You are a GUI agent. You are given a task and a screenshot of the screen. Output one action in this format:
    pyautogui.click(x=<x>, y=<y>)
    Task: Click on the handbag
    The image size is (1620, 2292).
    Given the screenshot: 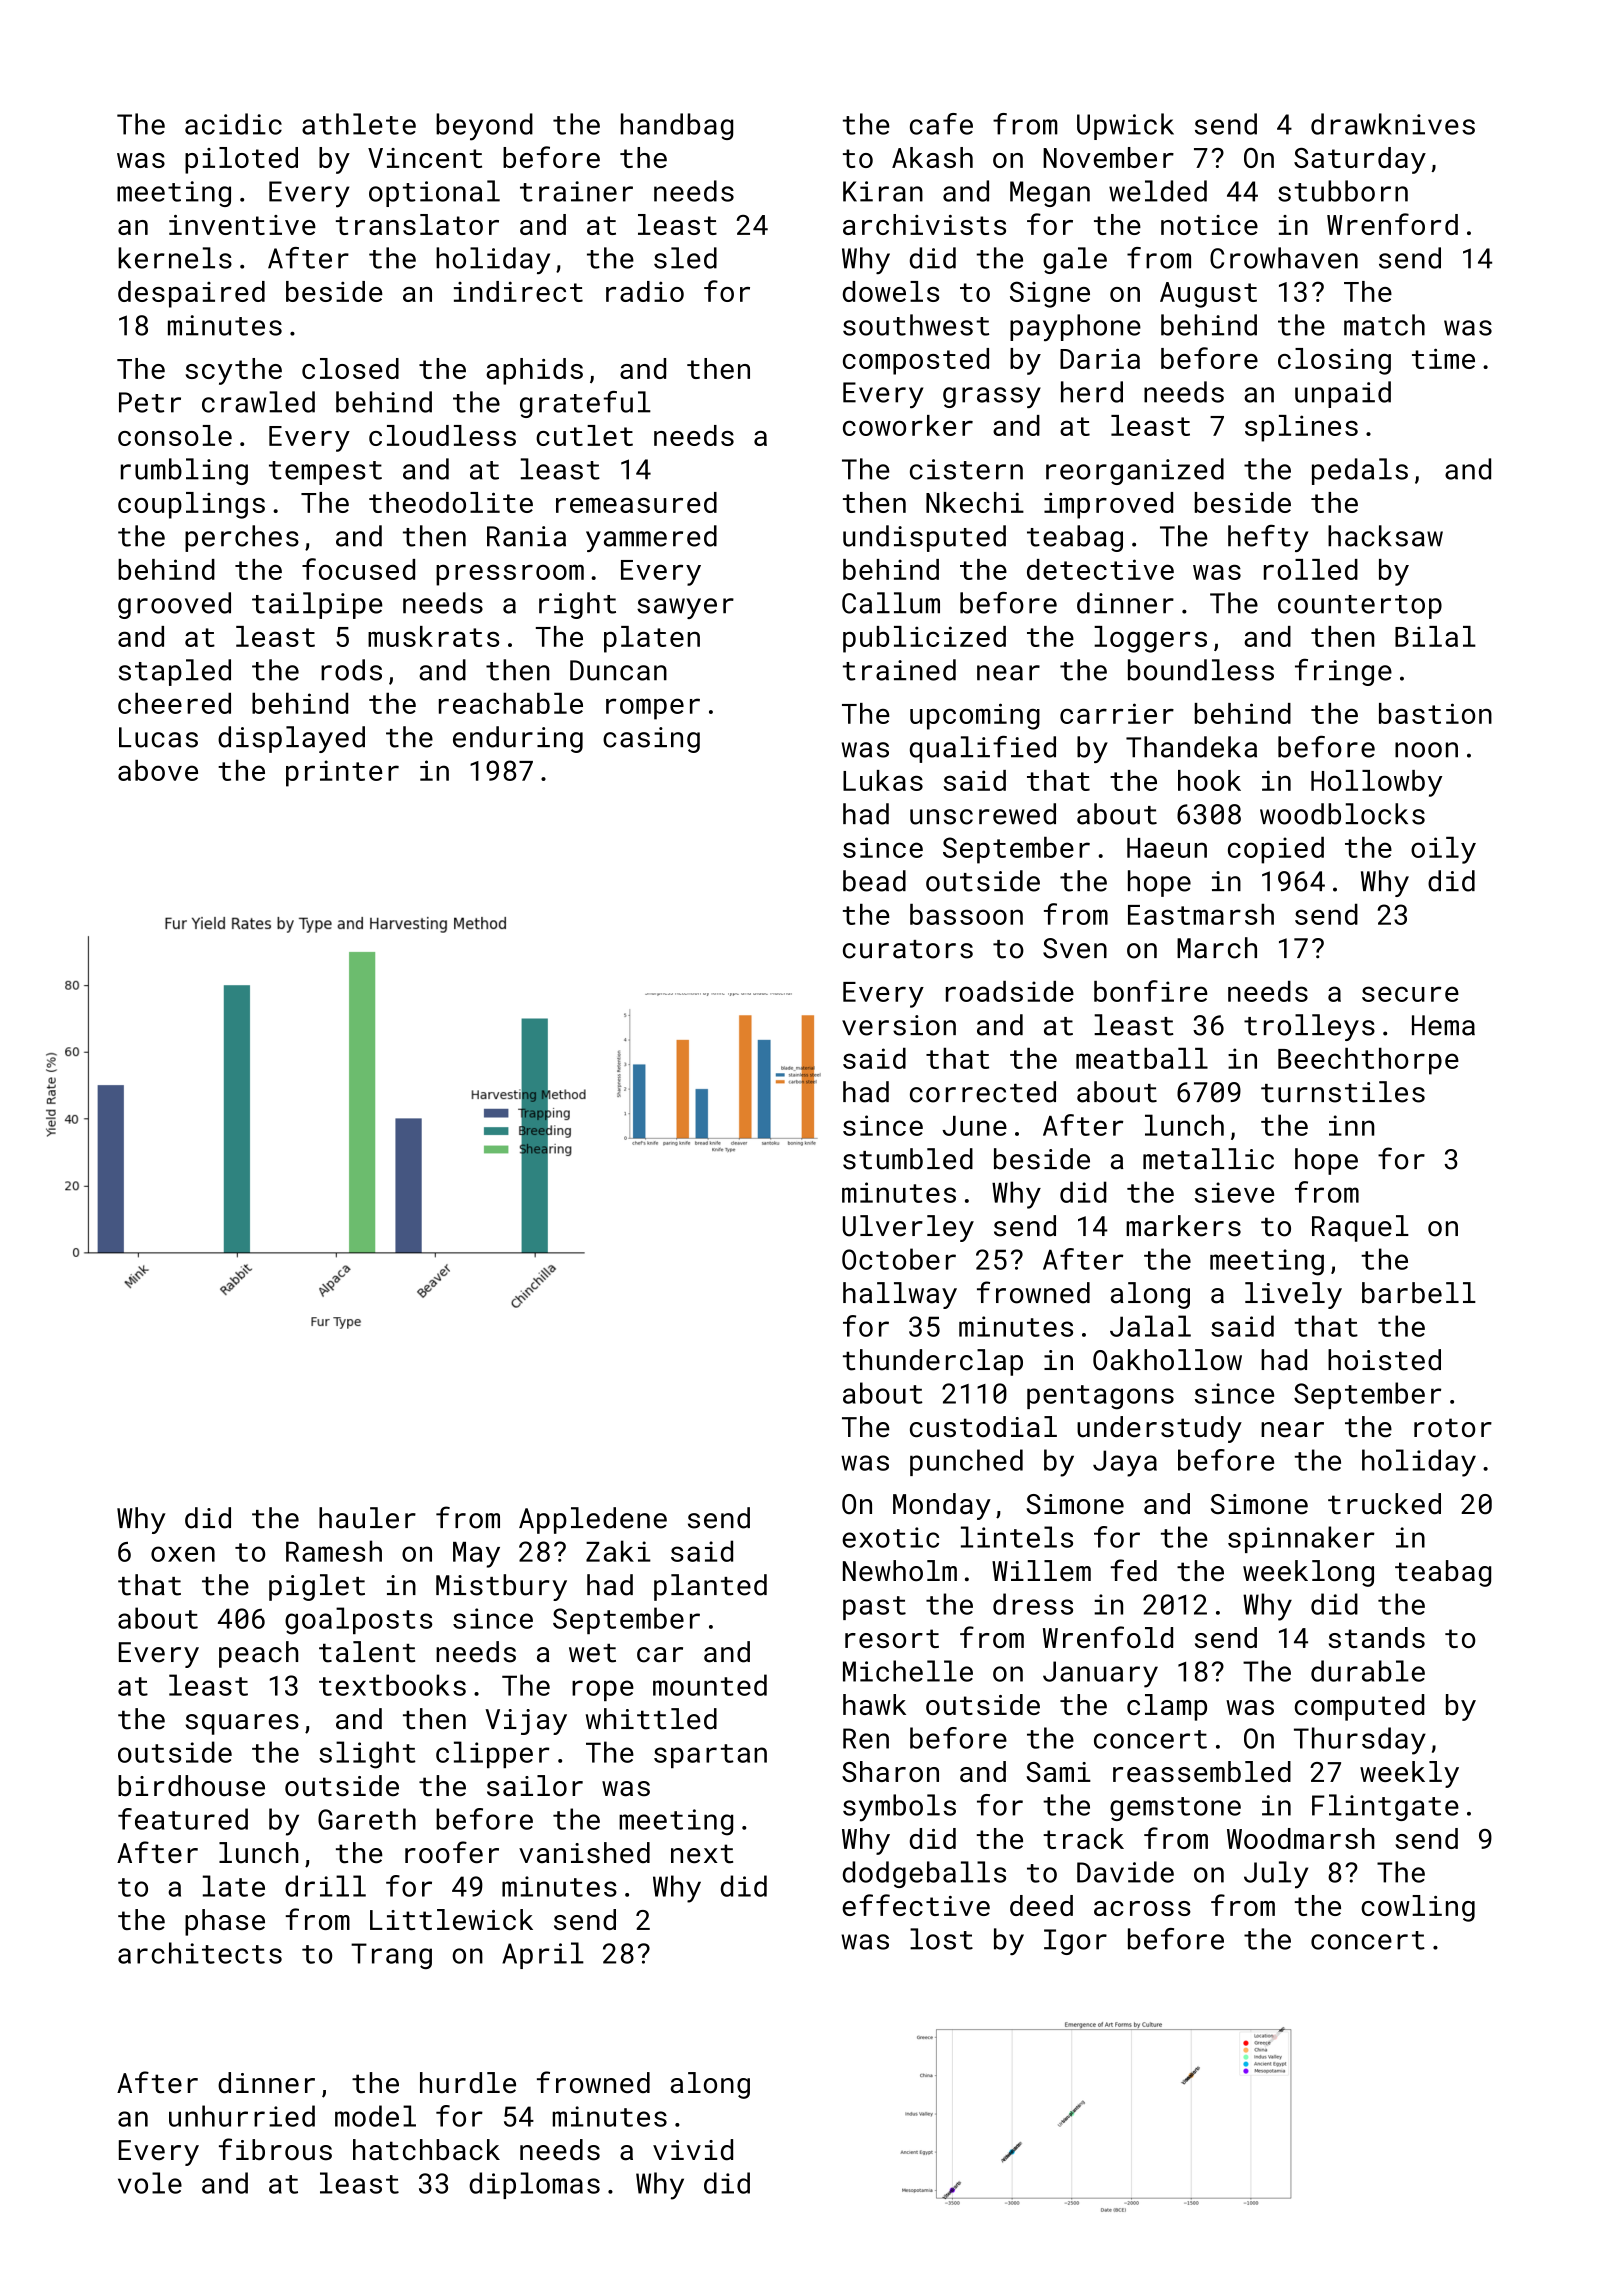 What is the action you would take?
    pyautogui.click(x=677, y=126)
